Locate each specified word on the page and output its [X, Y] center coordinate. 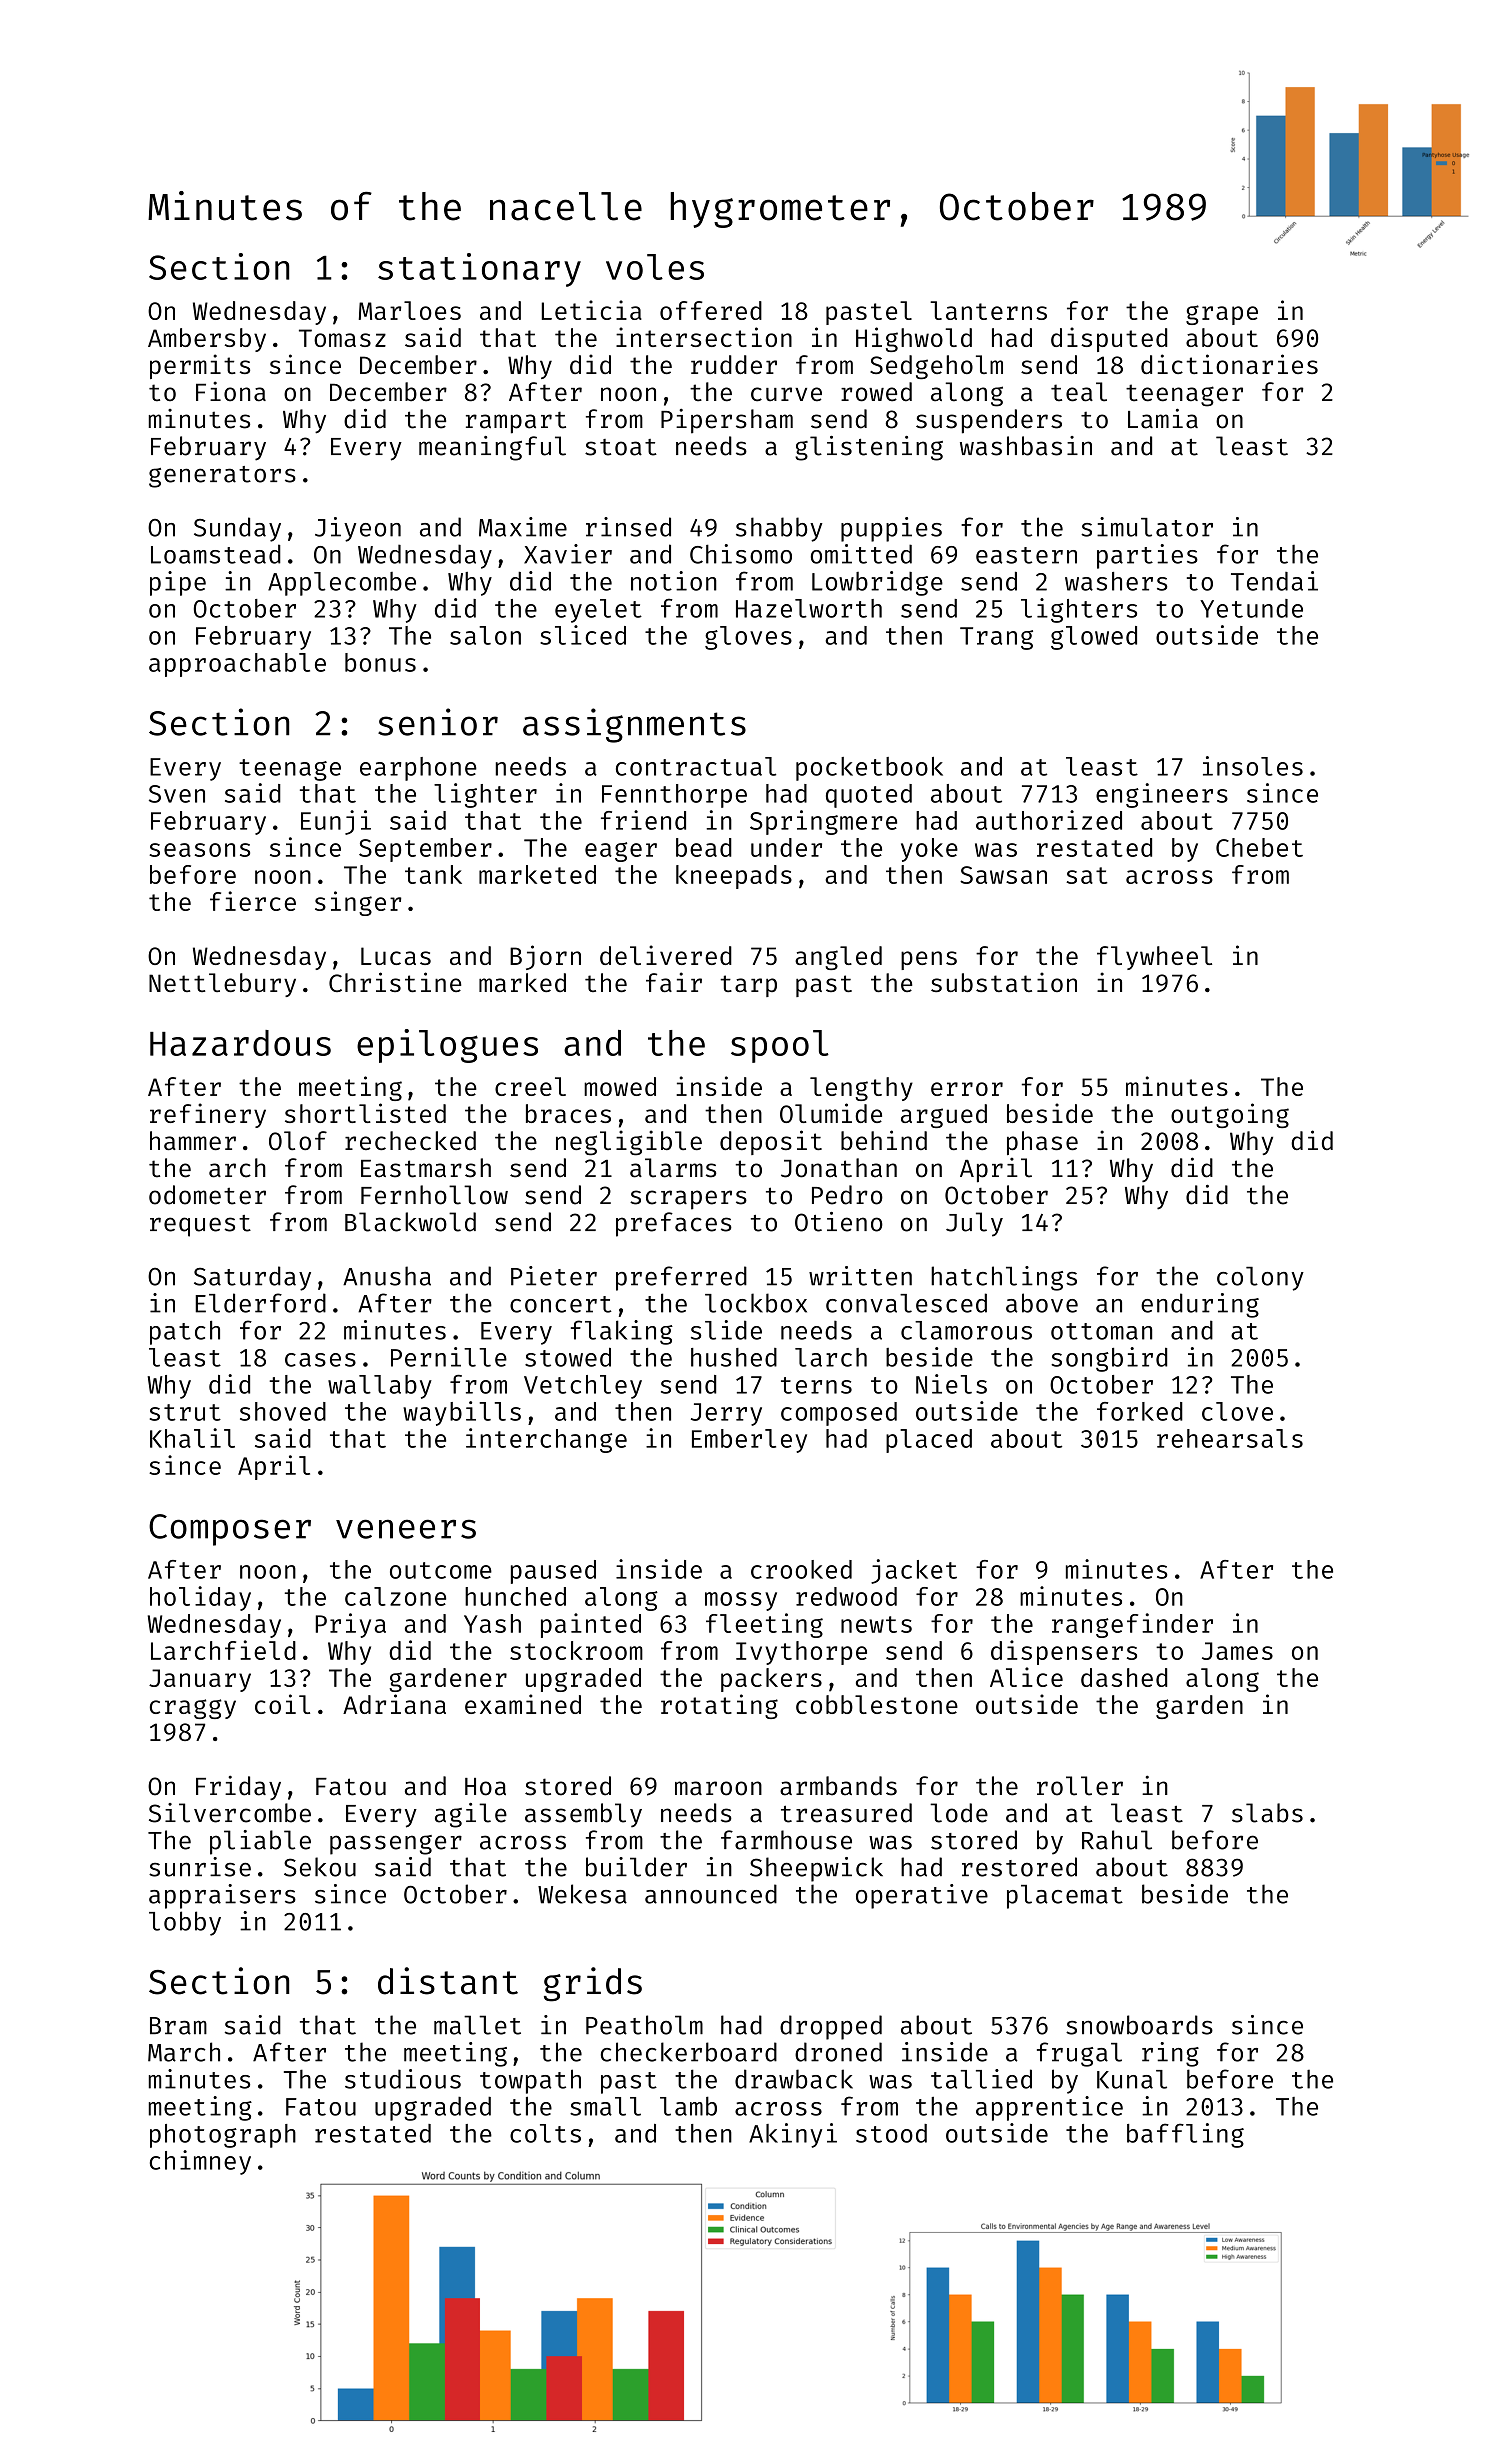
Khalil [192, 1438]
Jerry [726, 1414]
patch [185, 1333]
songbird [1109, 1359]
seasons [199, 850]
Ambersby [207, 340]
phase [1042, 1143]
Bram [178, 2026]
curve [786, 394]
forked [1140, 1411]
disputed [1109, 339]
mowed [620, 1086]
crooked [801, 1569]
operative [922, 1896]
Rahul [1117, 1840]
